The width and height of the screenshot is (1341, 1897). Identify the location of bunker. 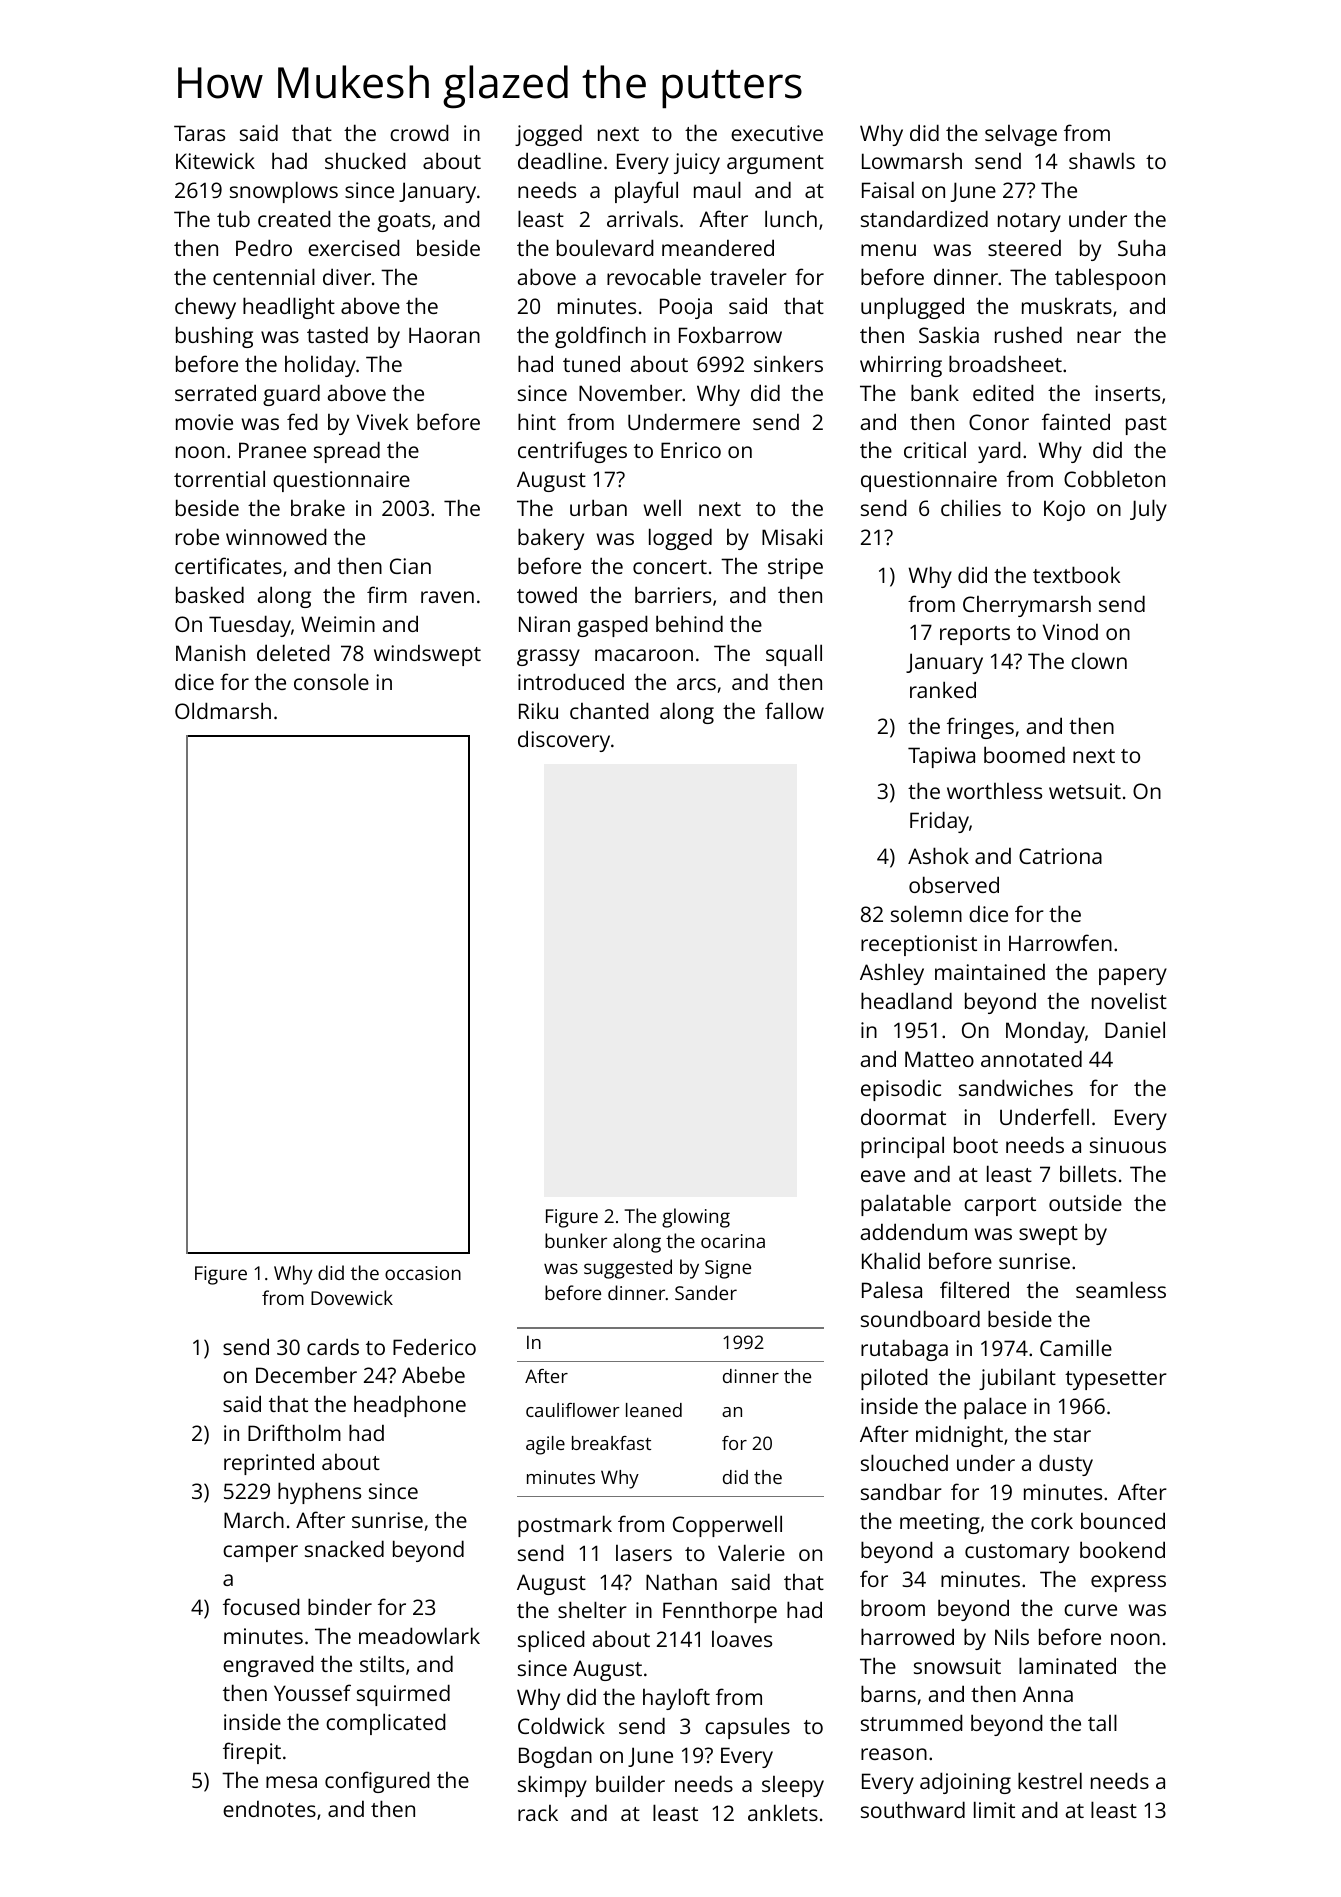
(576, 1240).
